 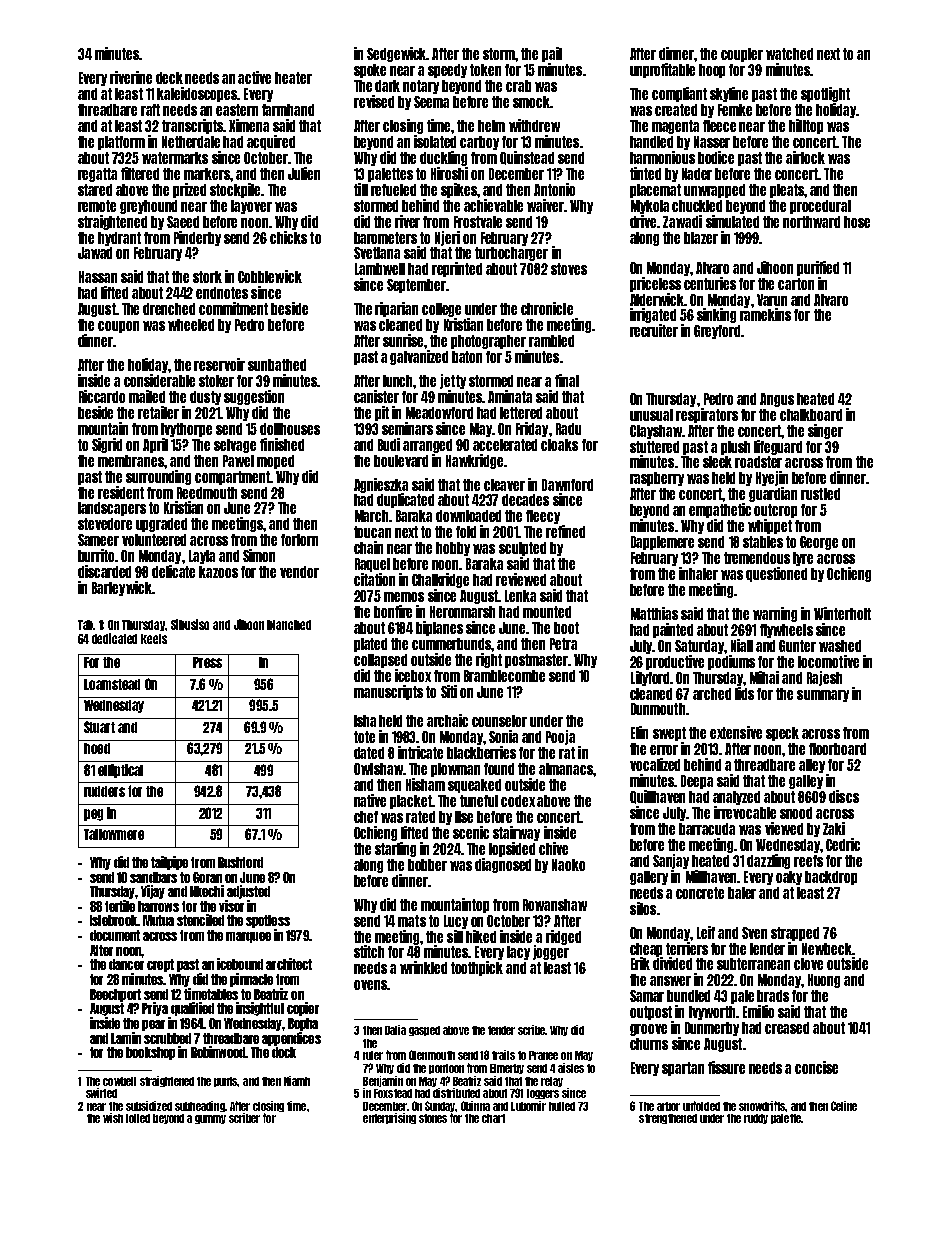 I want to click on refueled, so click(x=393, y=190).
